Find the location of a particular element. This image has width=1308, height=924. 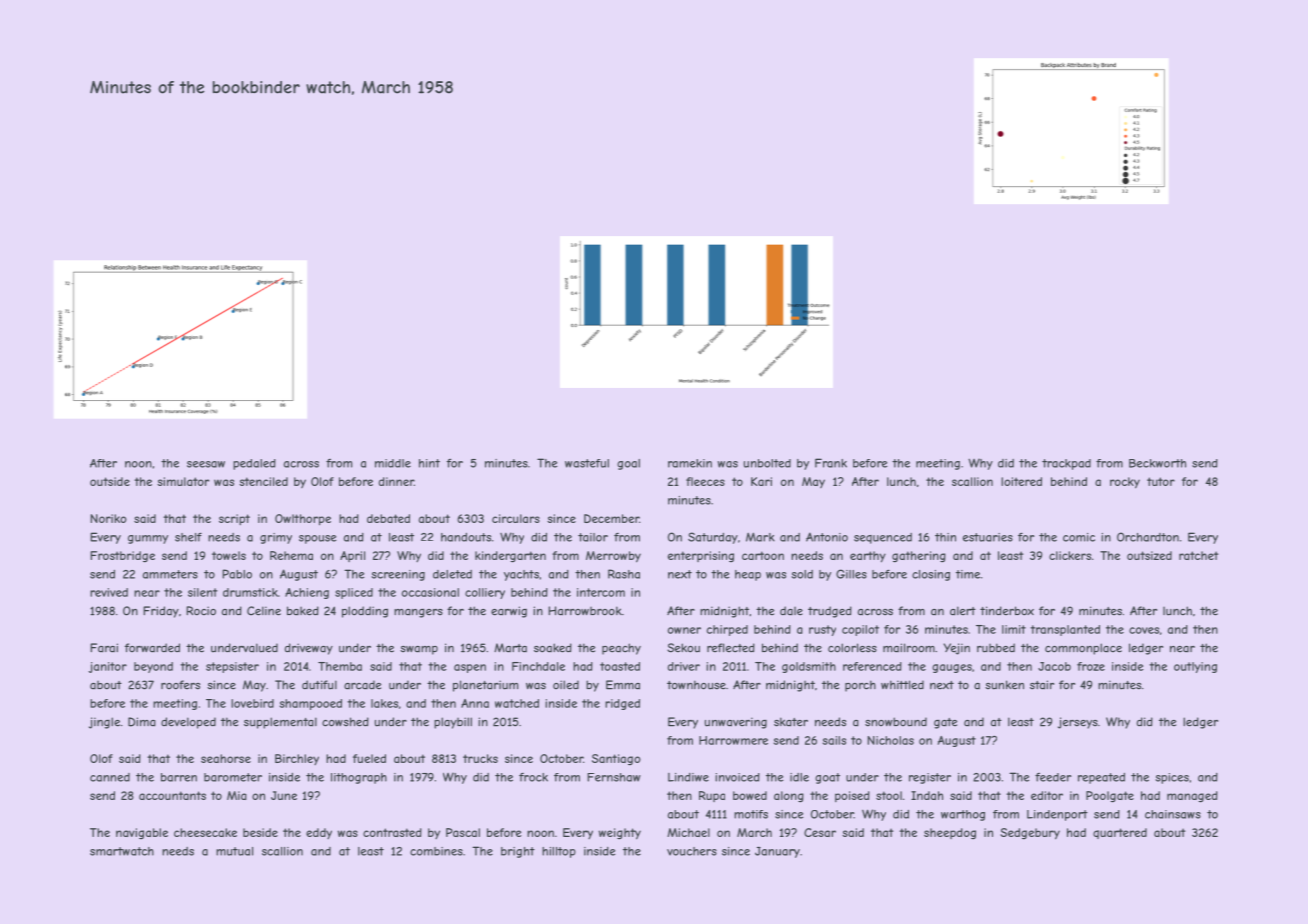

wasteful is located at coordinates (587, 463).
